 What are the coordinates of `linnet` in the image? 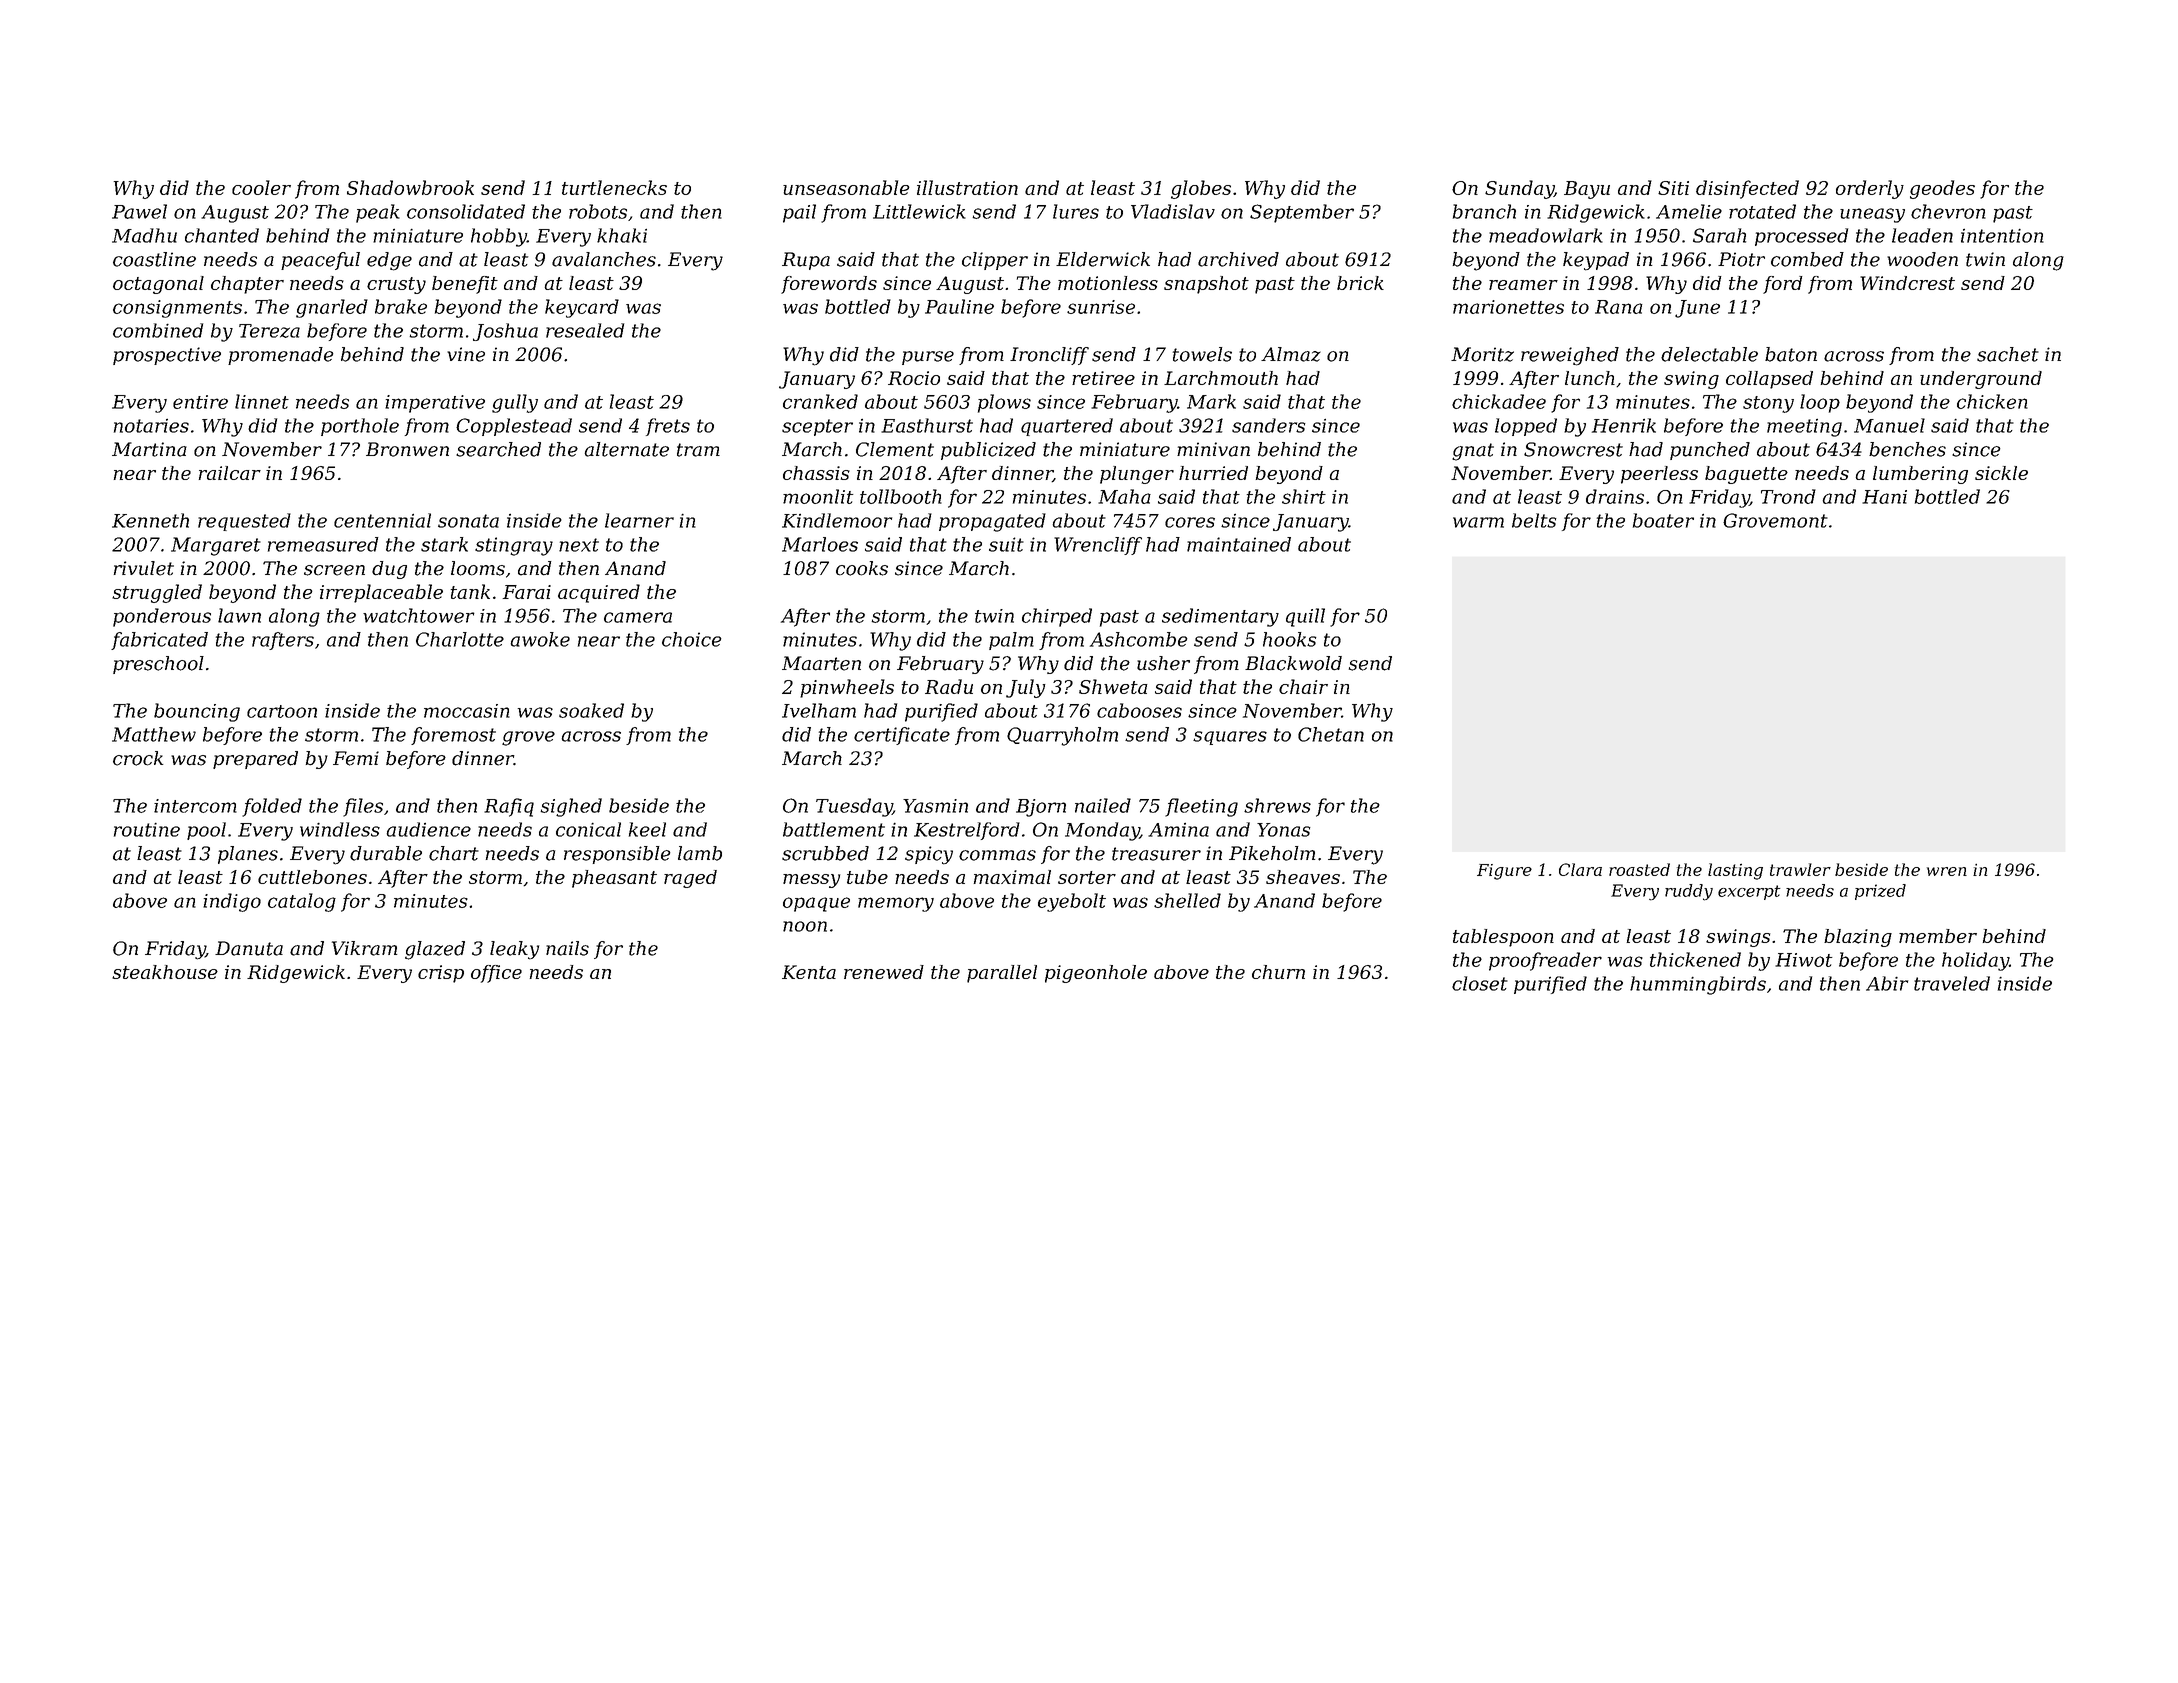 It's located at (262, 401).
